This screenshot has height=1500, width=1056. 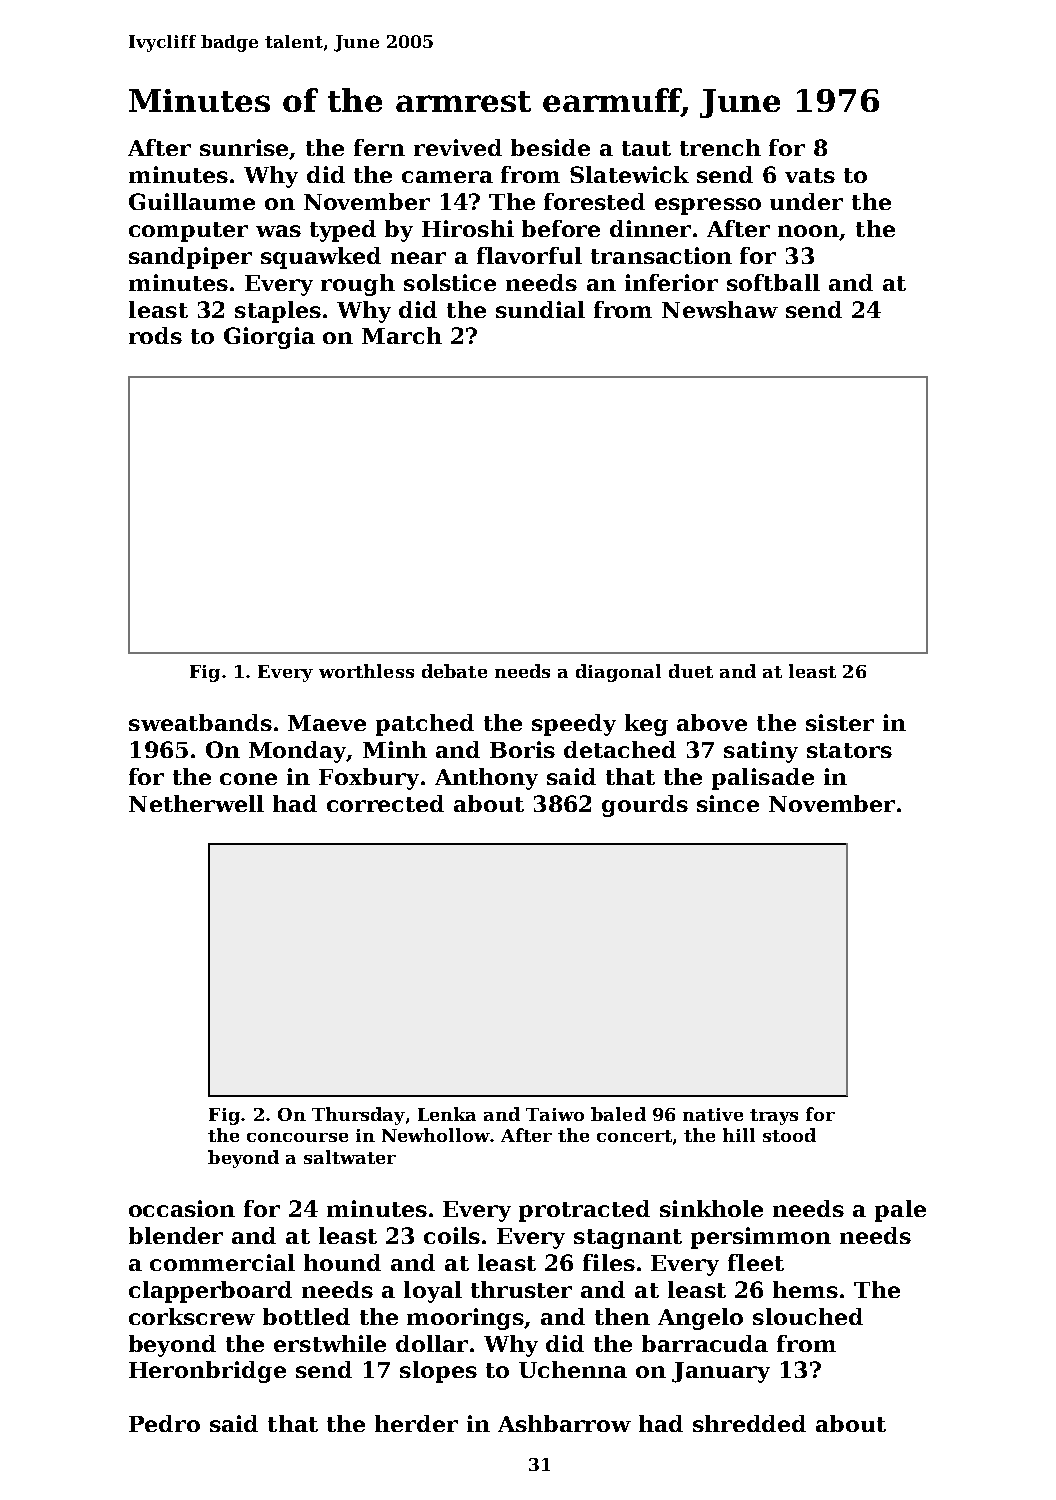 What do you see at coordinates (379, 147) in the screenshot?
I see `fern` at bounding box center [379, 147].
